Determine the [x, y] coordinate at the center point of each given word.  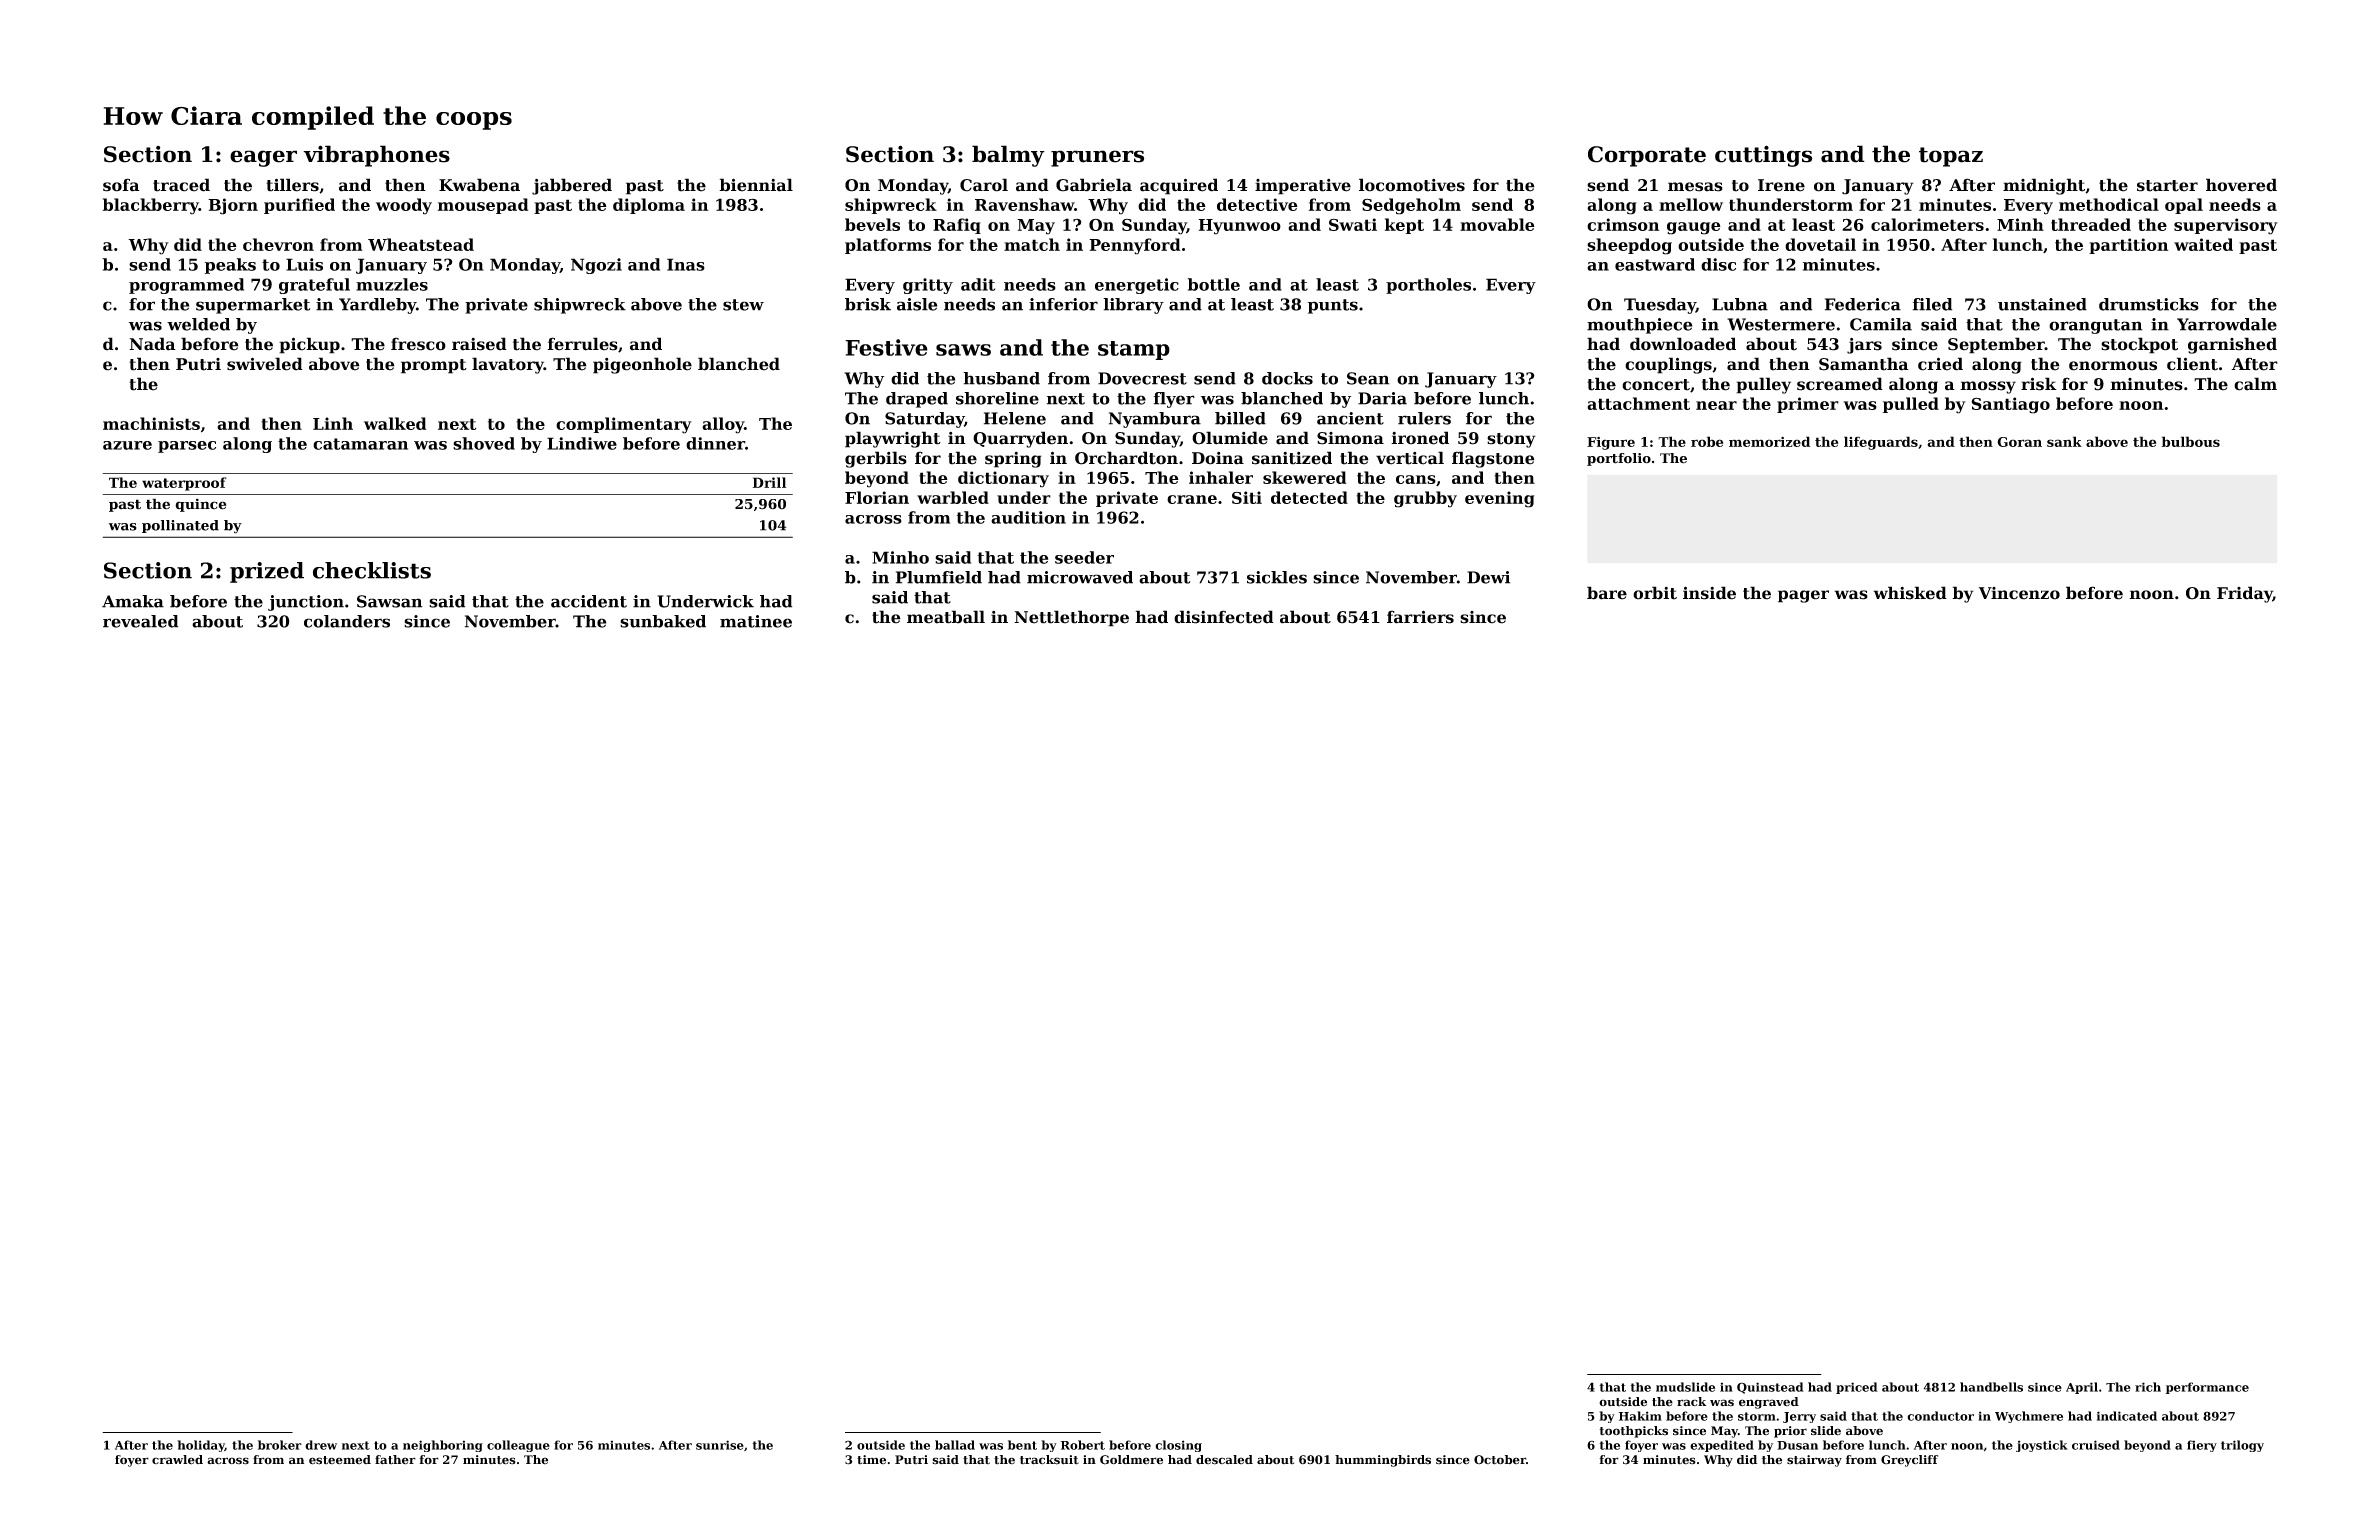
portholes [1428, 286]
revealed [140, 621]
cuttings [1763, 156]
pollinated [180, 526]
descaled [1224, 1460]
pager [1803, 596]
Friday [2245, 594]
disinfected [1224, 617]
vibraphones [376, 156]
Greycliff [1909, 1461]
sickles [1277, 577]
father [395, 1460]
